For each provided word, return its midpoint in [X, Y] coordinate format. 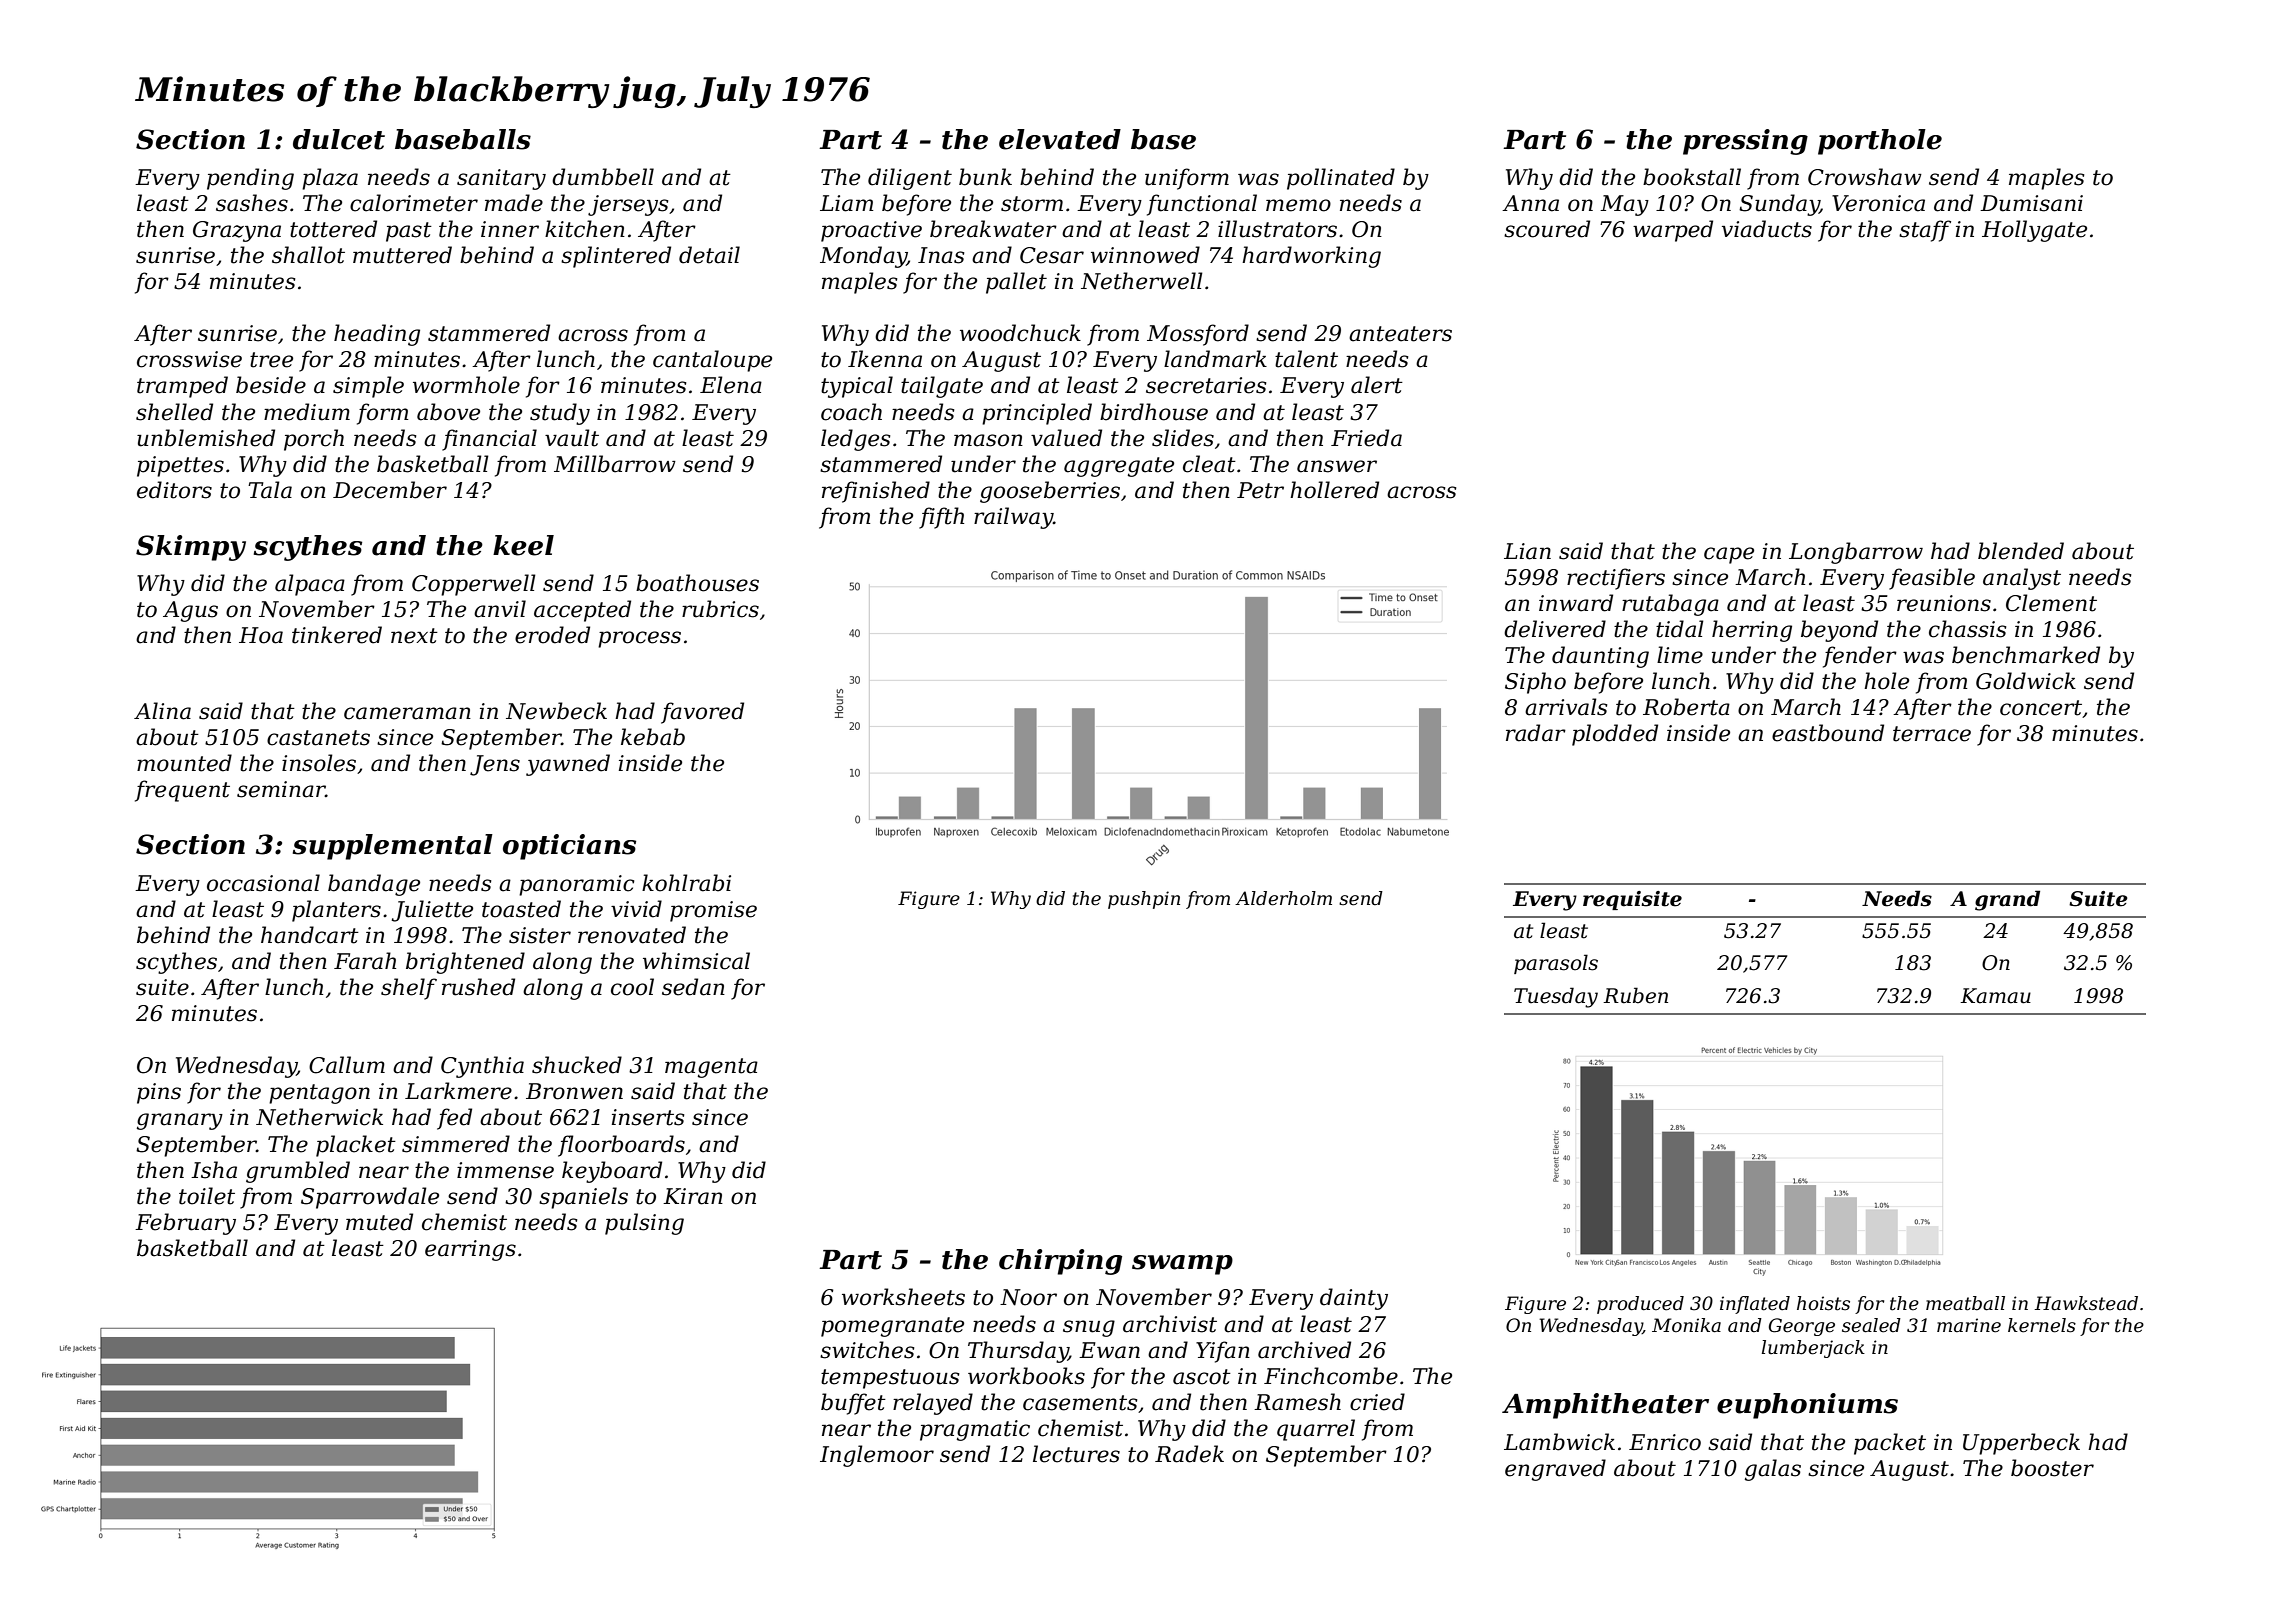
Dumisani [2031, 203]
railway [1013, 518]
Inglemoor [877, 1456]
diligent [910, 179]
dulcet [339, 139]
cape [1729, 555]
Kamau [1995, 996]
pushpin [1144, 900]
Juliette [432, 911]
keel [523, 545]
